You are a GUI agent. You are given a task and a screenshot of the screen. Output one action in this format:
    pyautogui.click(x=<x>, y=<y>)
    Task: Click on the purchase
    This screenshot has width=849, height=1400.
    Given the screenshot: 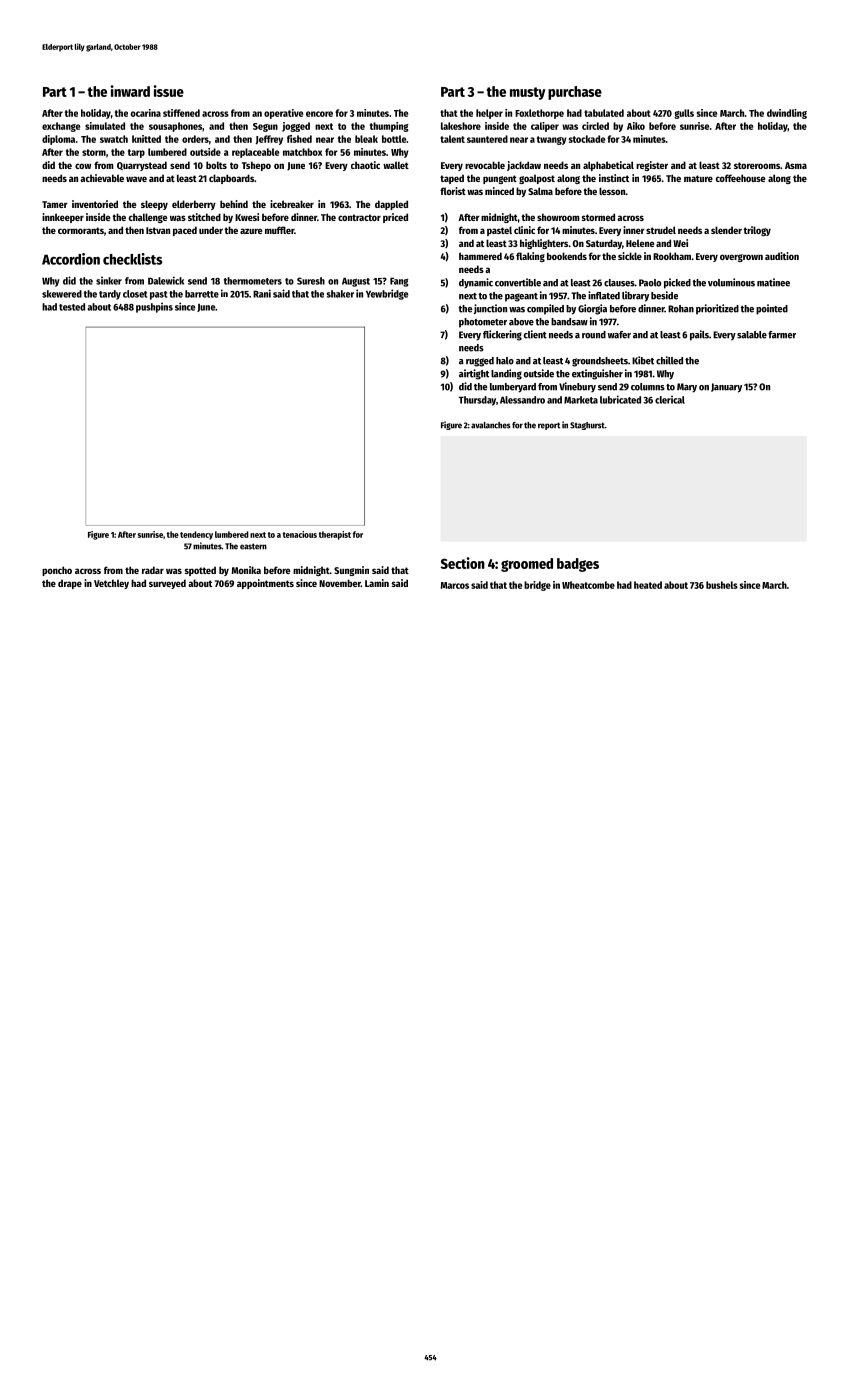 What is the action you would take?
    pyautogui.click(x=575, y=93)
